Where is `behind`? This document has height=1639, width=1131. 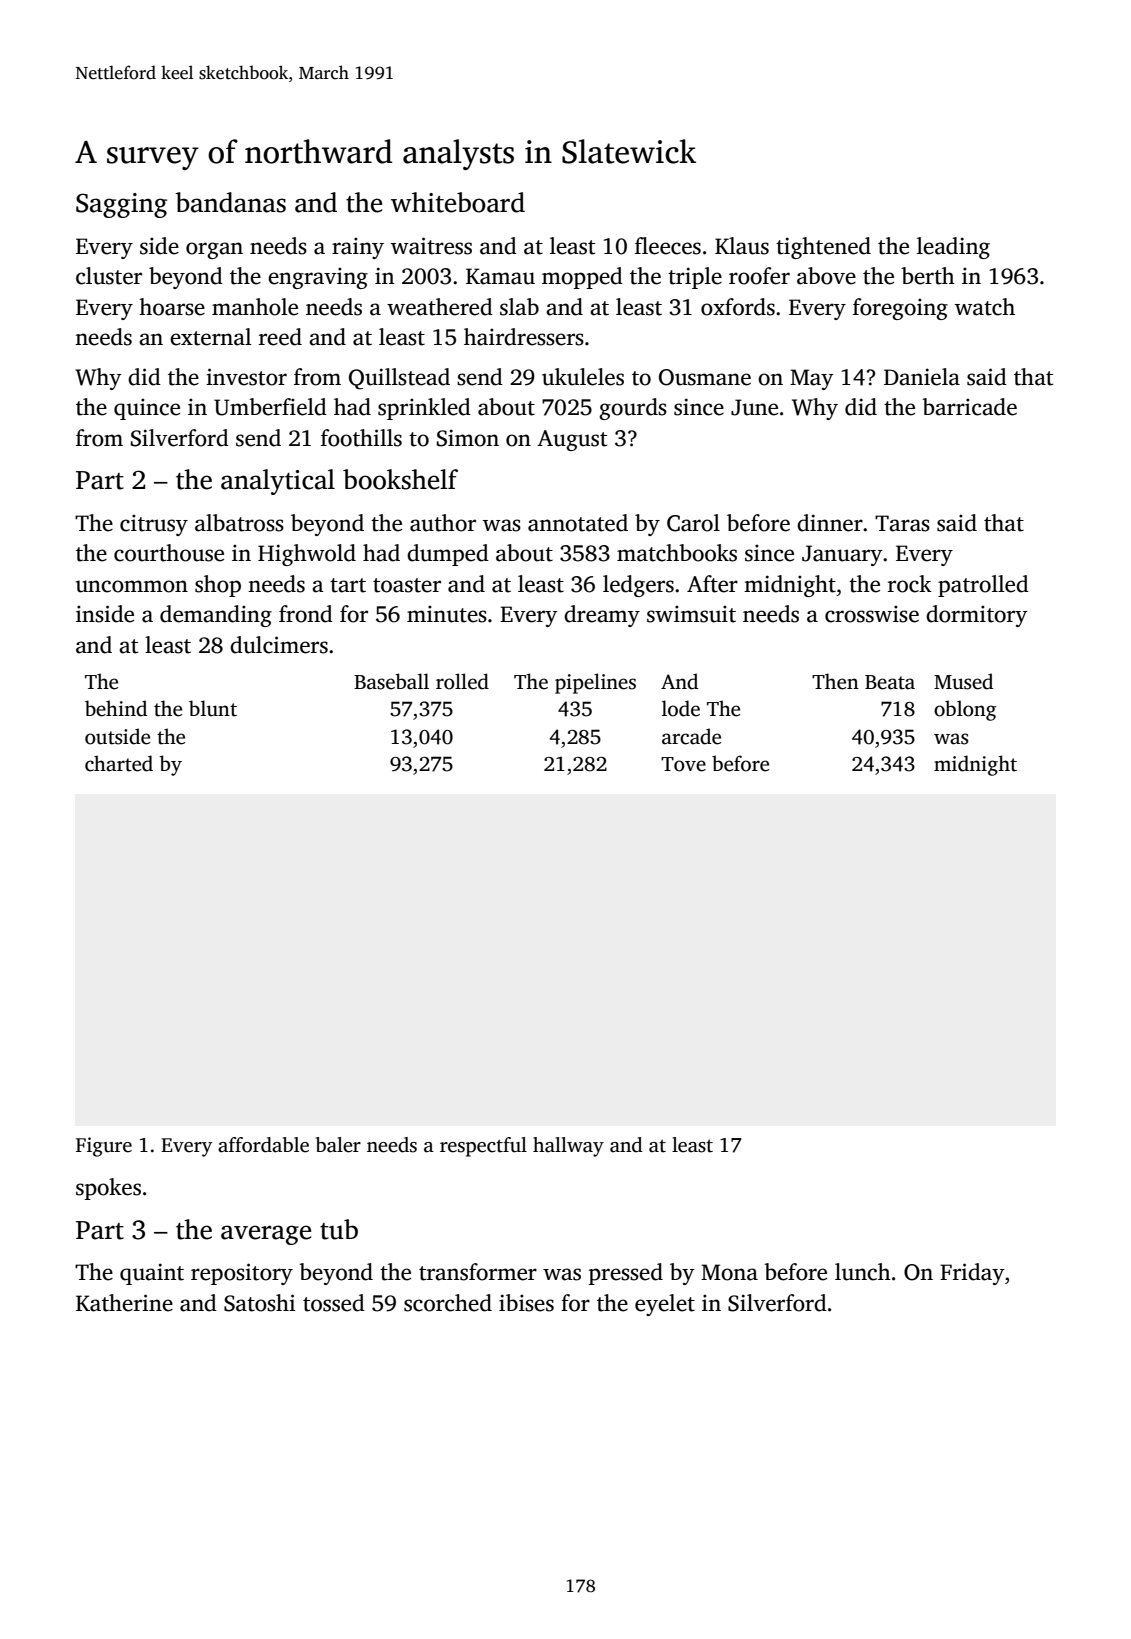 behind is located at coordinates (116, 708).
